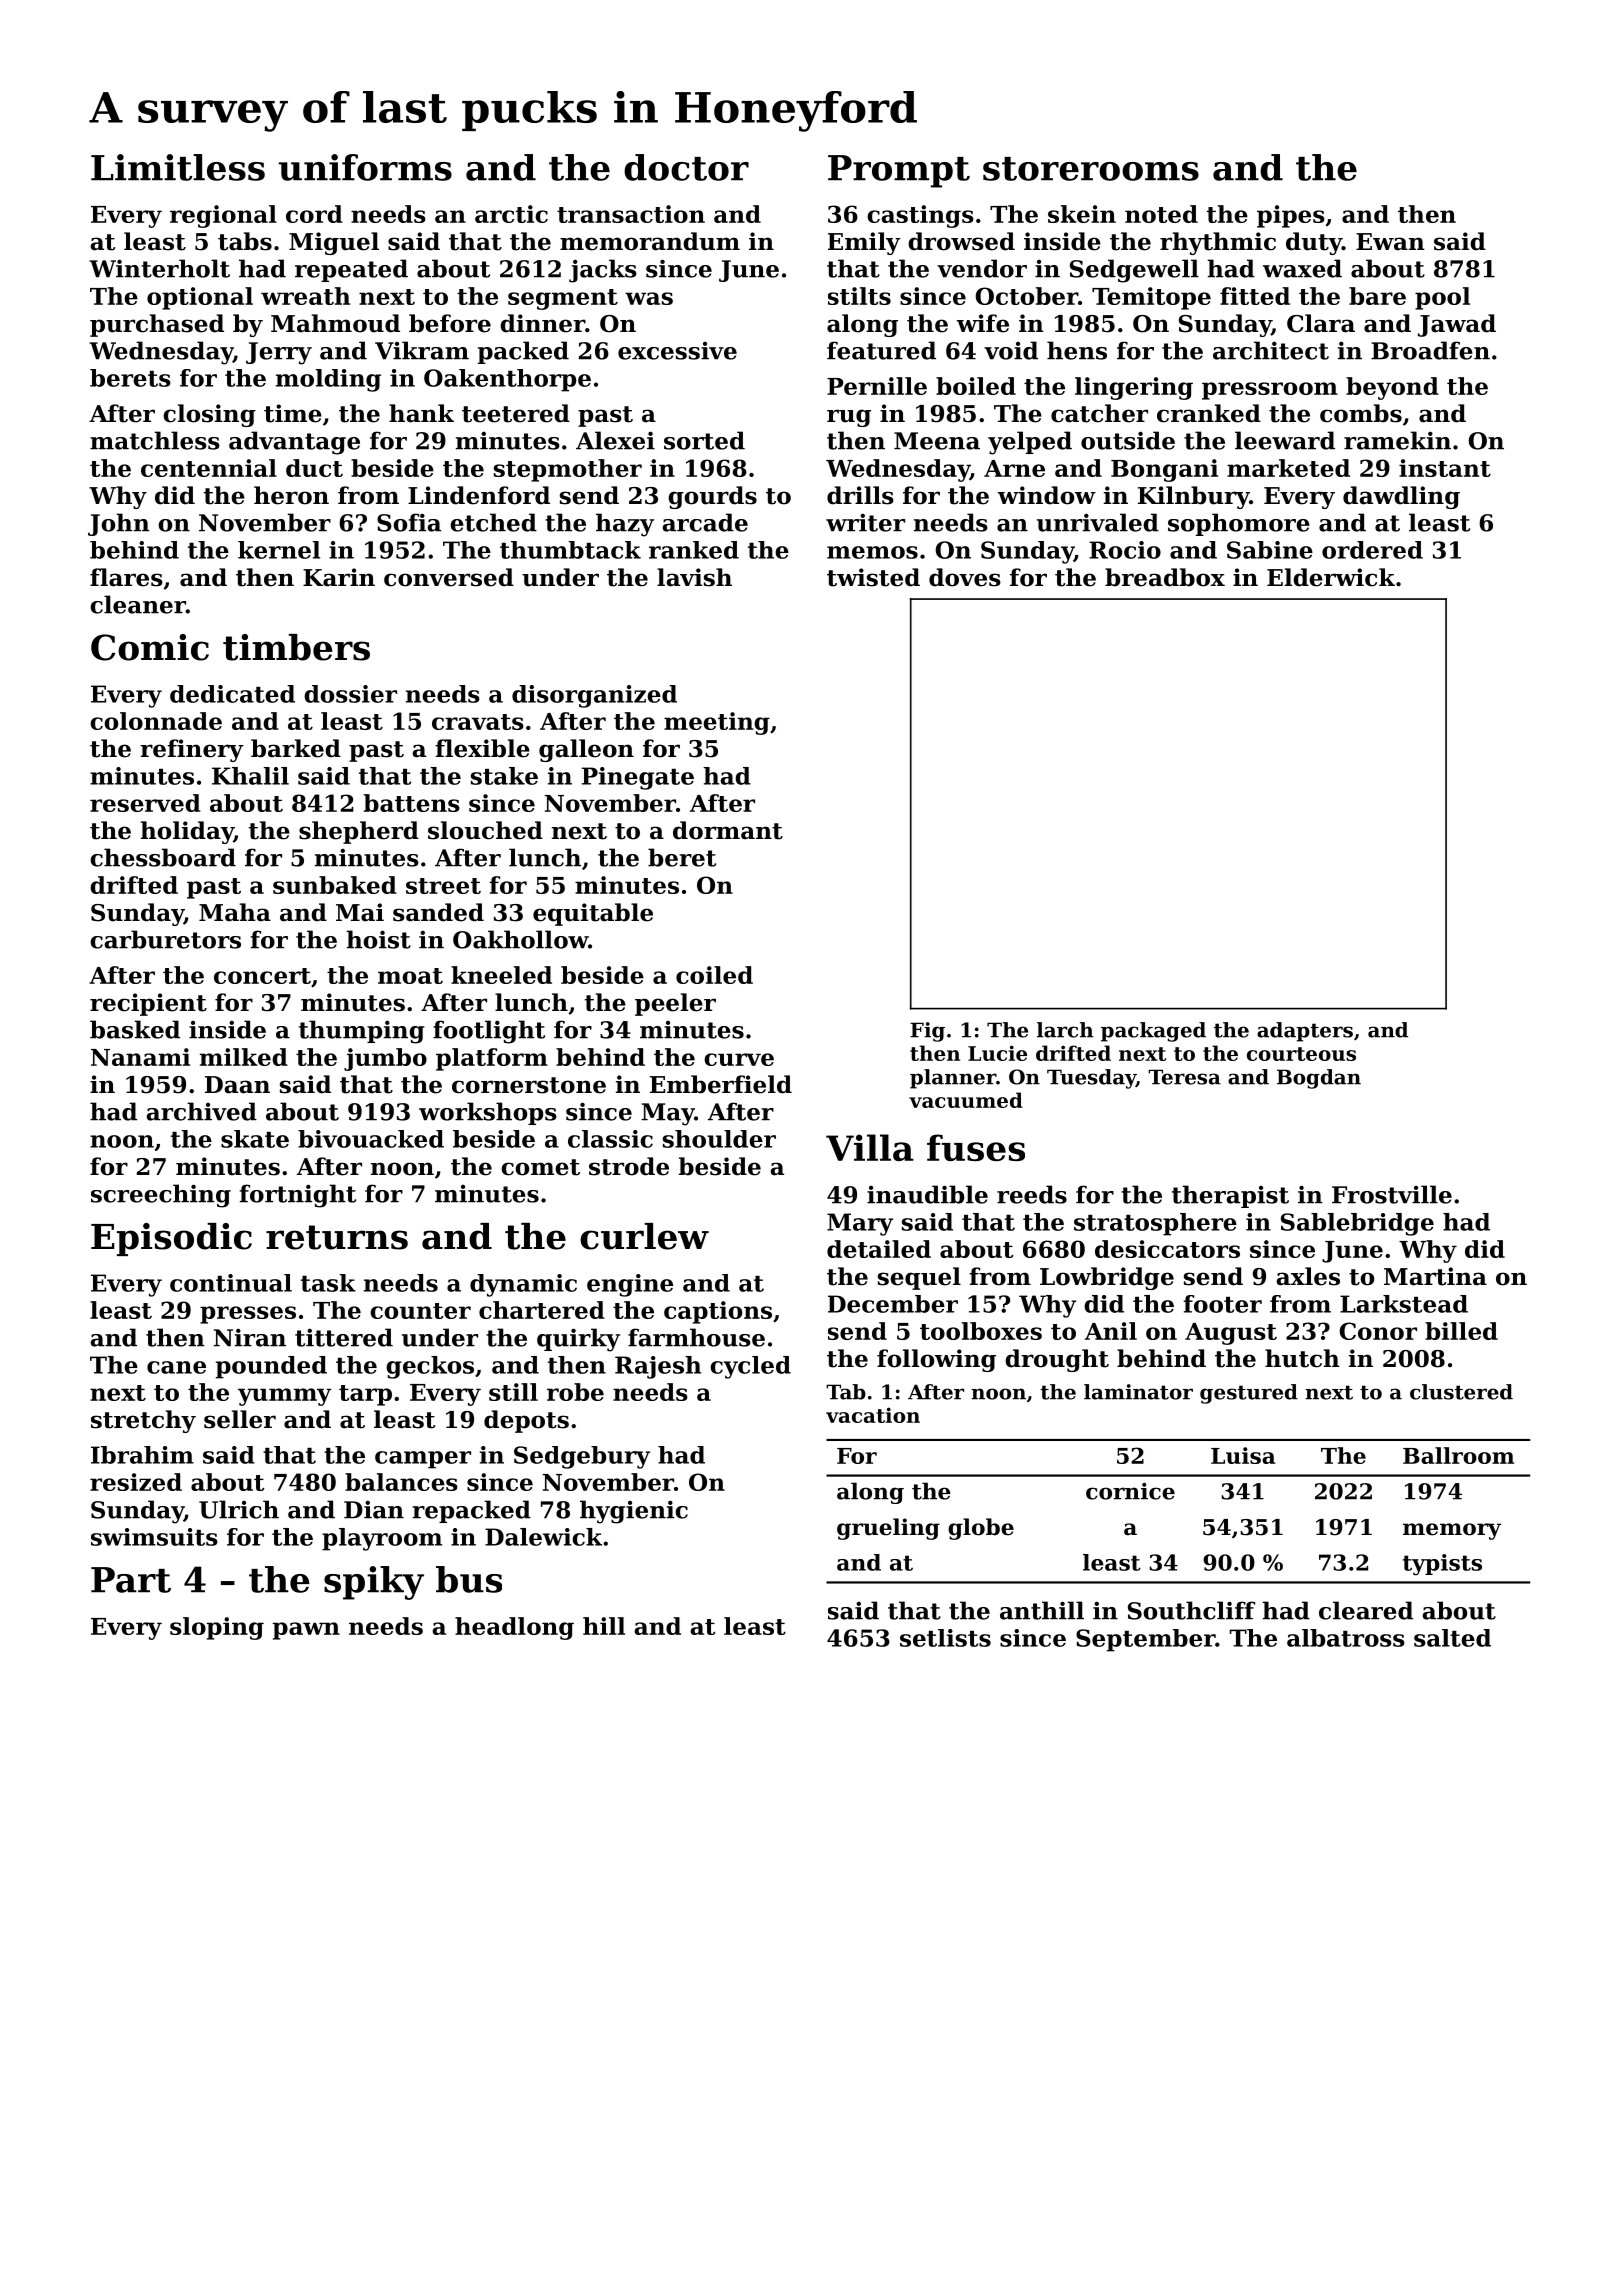 Image resolution: width=1620 pixels, height=2292 pixels. I want to click on Southcliff, so click(1191, 1610).
